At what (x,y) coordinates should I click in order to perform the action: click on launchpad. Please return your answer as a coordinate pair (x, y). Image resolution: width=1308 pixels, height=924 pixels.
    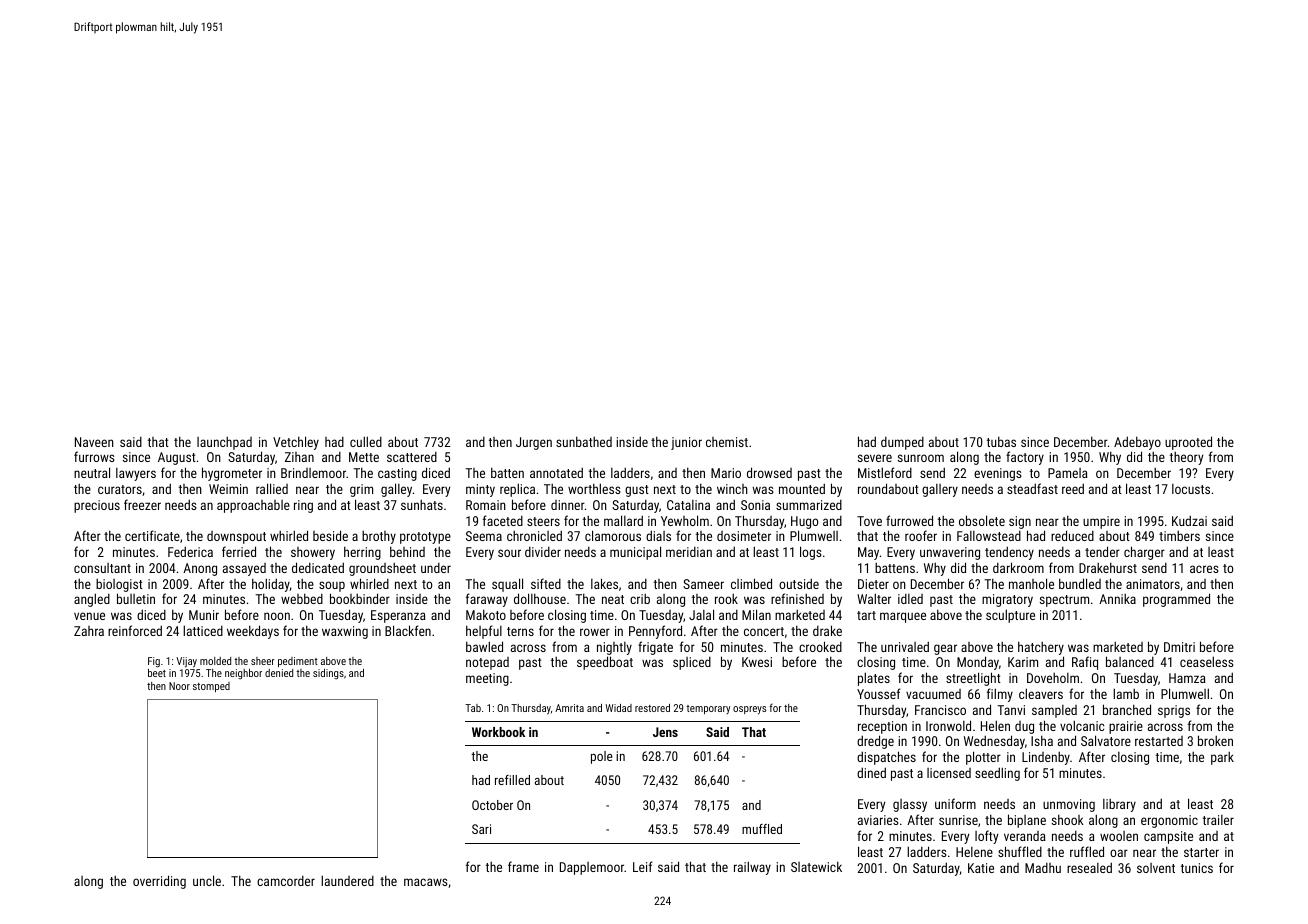
    Looking at the image, I should click on (224, 443).
